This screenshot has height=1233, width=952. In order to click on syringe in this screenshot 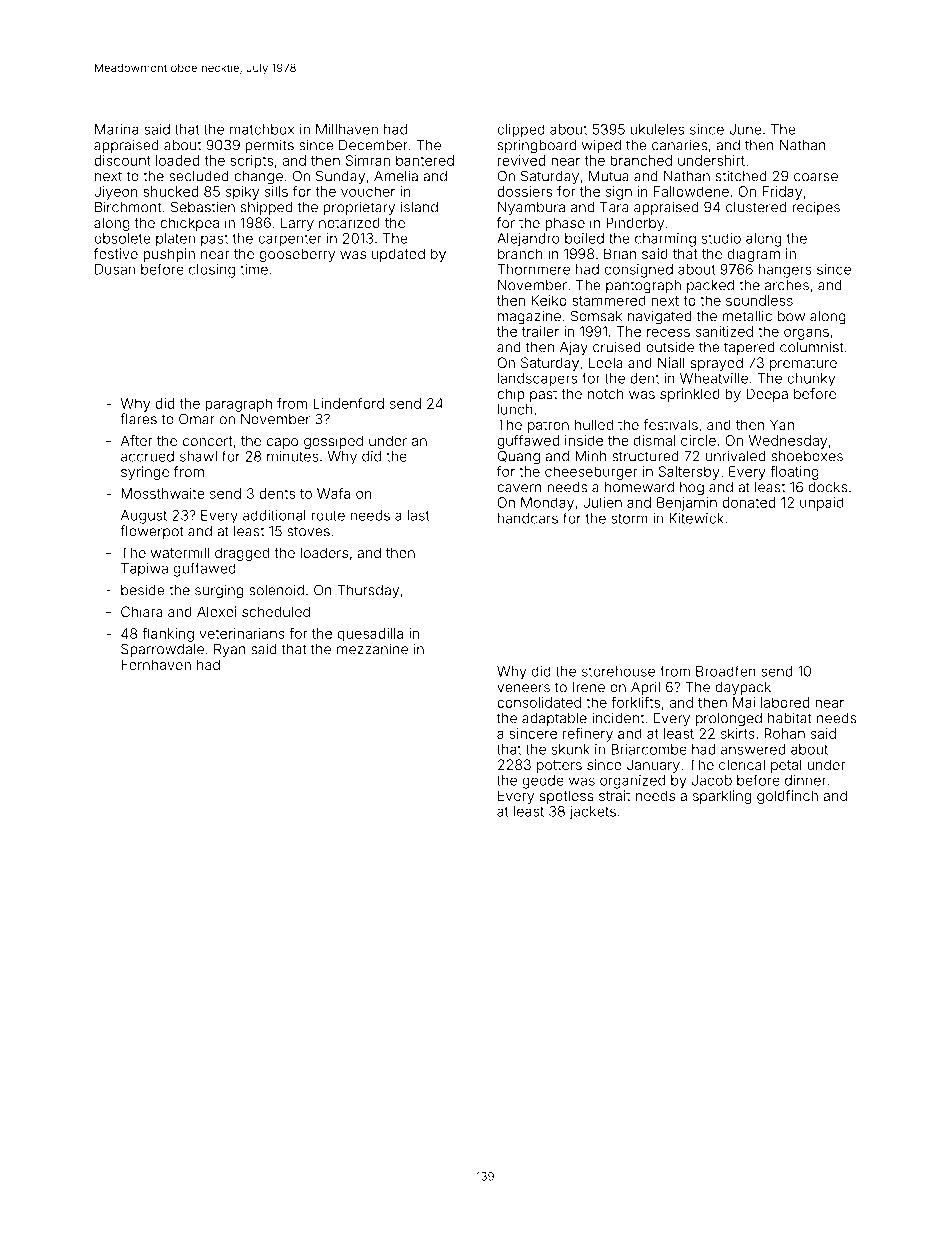, I will do `click(145, 473)`.
